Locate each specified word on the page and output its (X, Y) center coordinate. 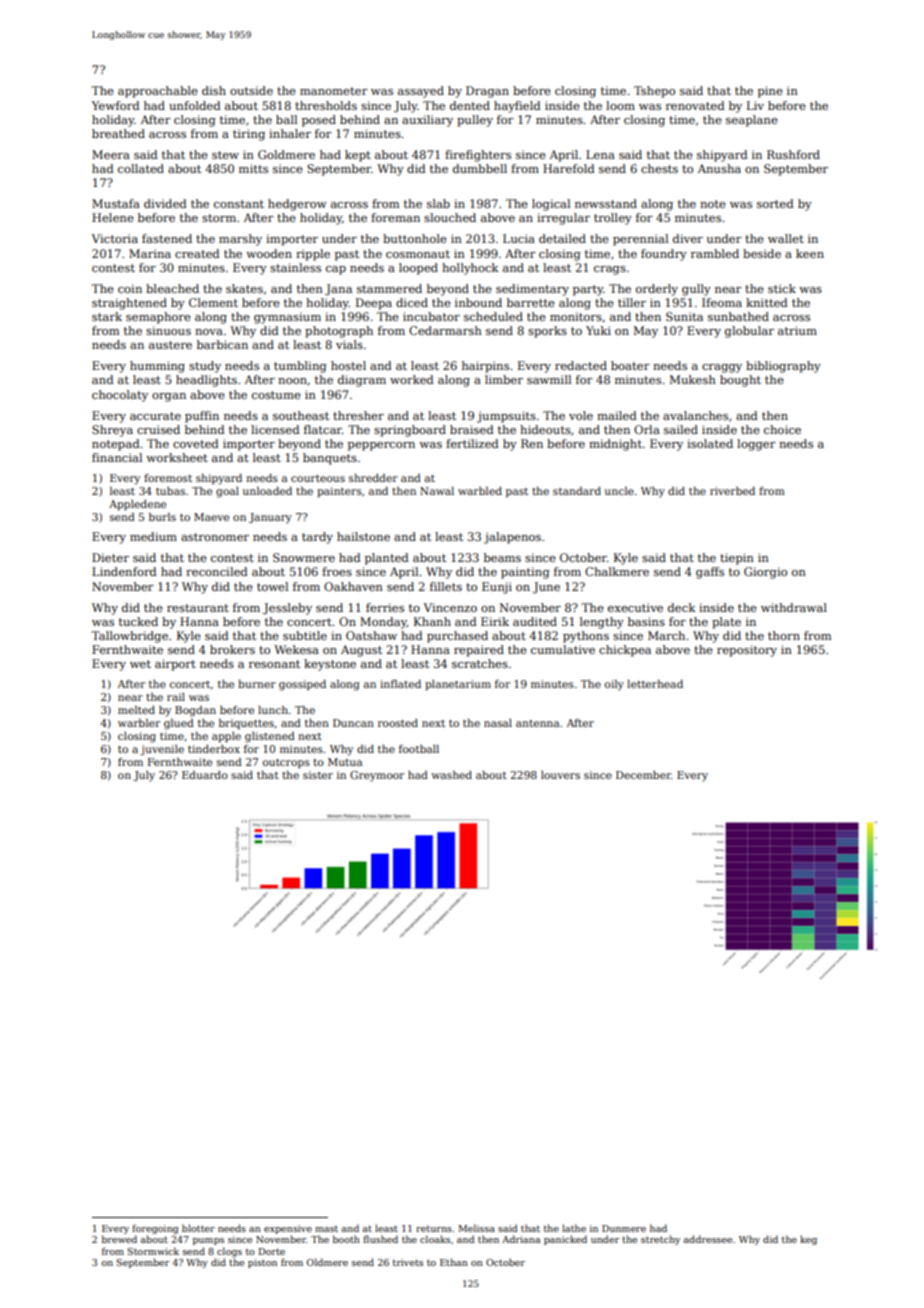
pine (770, 92)
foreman (395, 217)
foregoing (155, 1229)
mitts (253, 168)
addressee (707, 1239)
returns (434, 1228)
